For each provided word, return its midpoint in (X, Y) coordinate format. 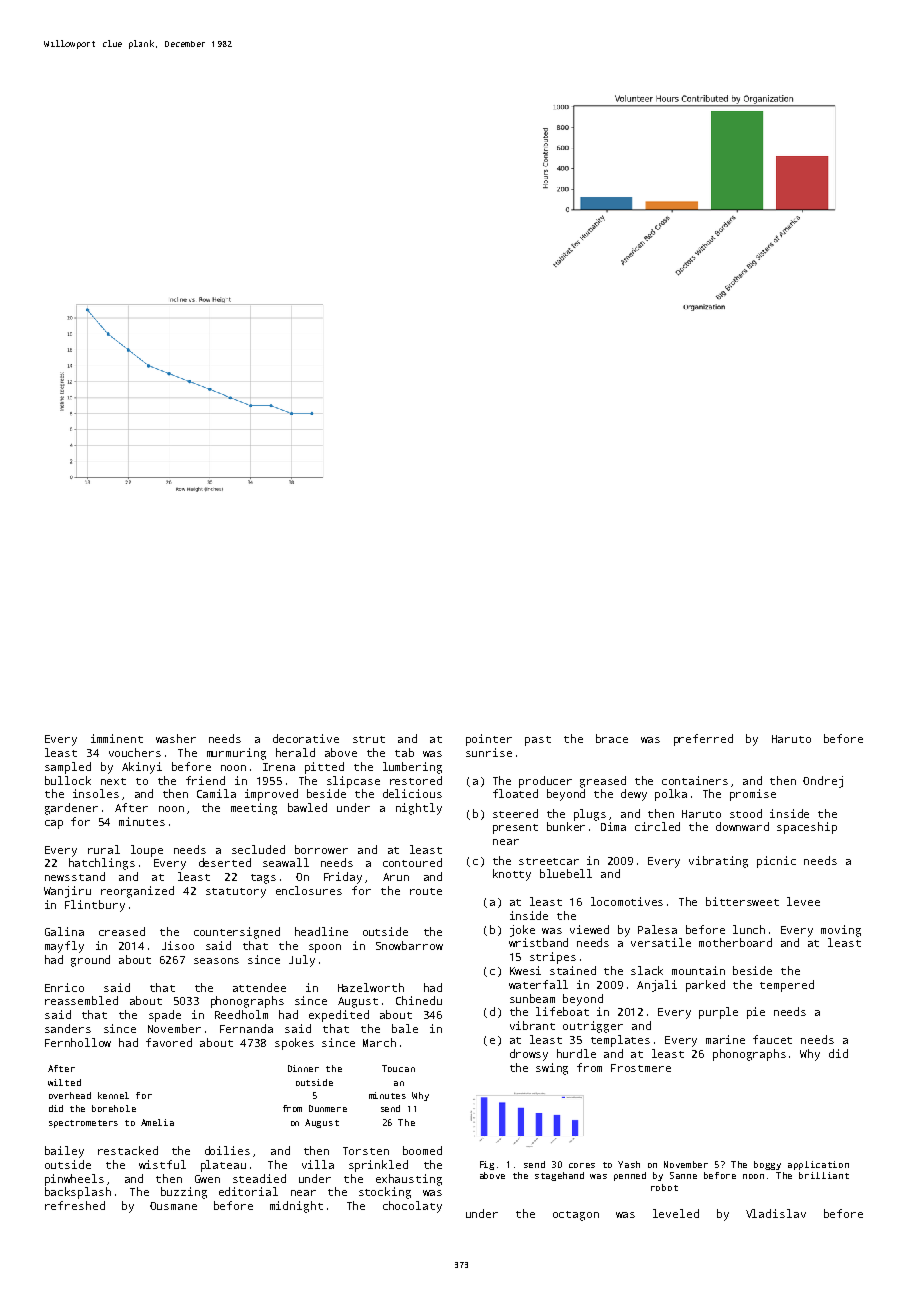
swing (552, 1069)
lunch (749, 929)
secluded (258, 849)
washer (176, 738)
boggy (767, 1165)
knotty (512, 875)
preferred (703, 740)
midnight (296, 1207)
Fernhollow (78, 1042)
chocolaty (412, 1207)
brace (612, 738)
